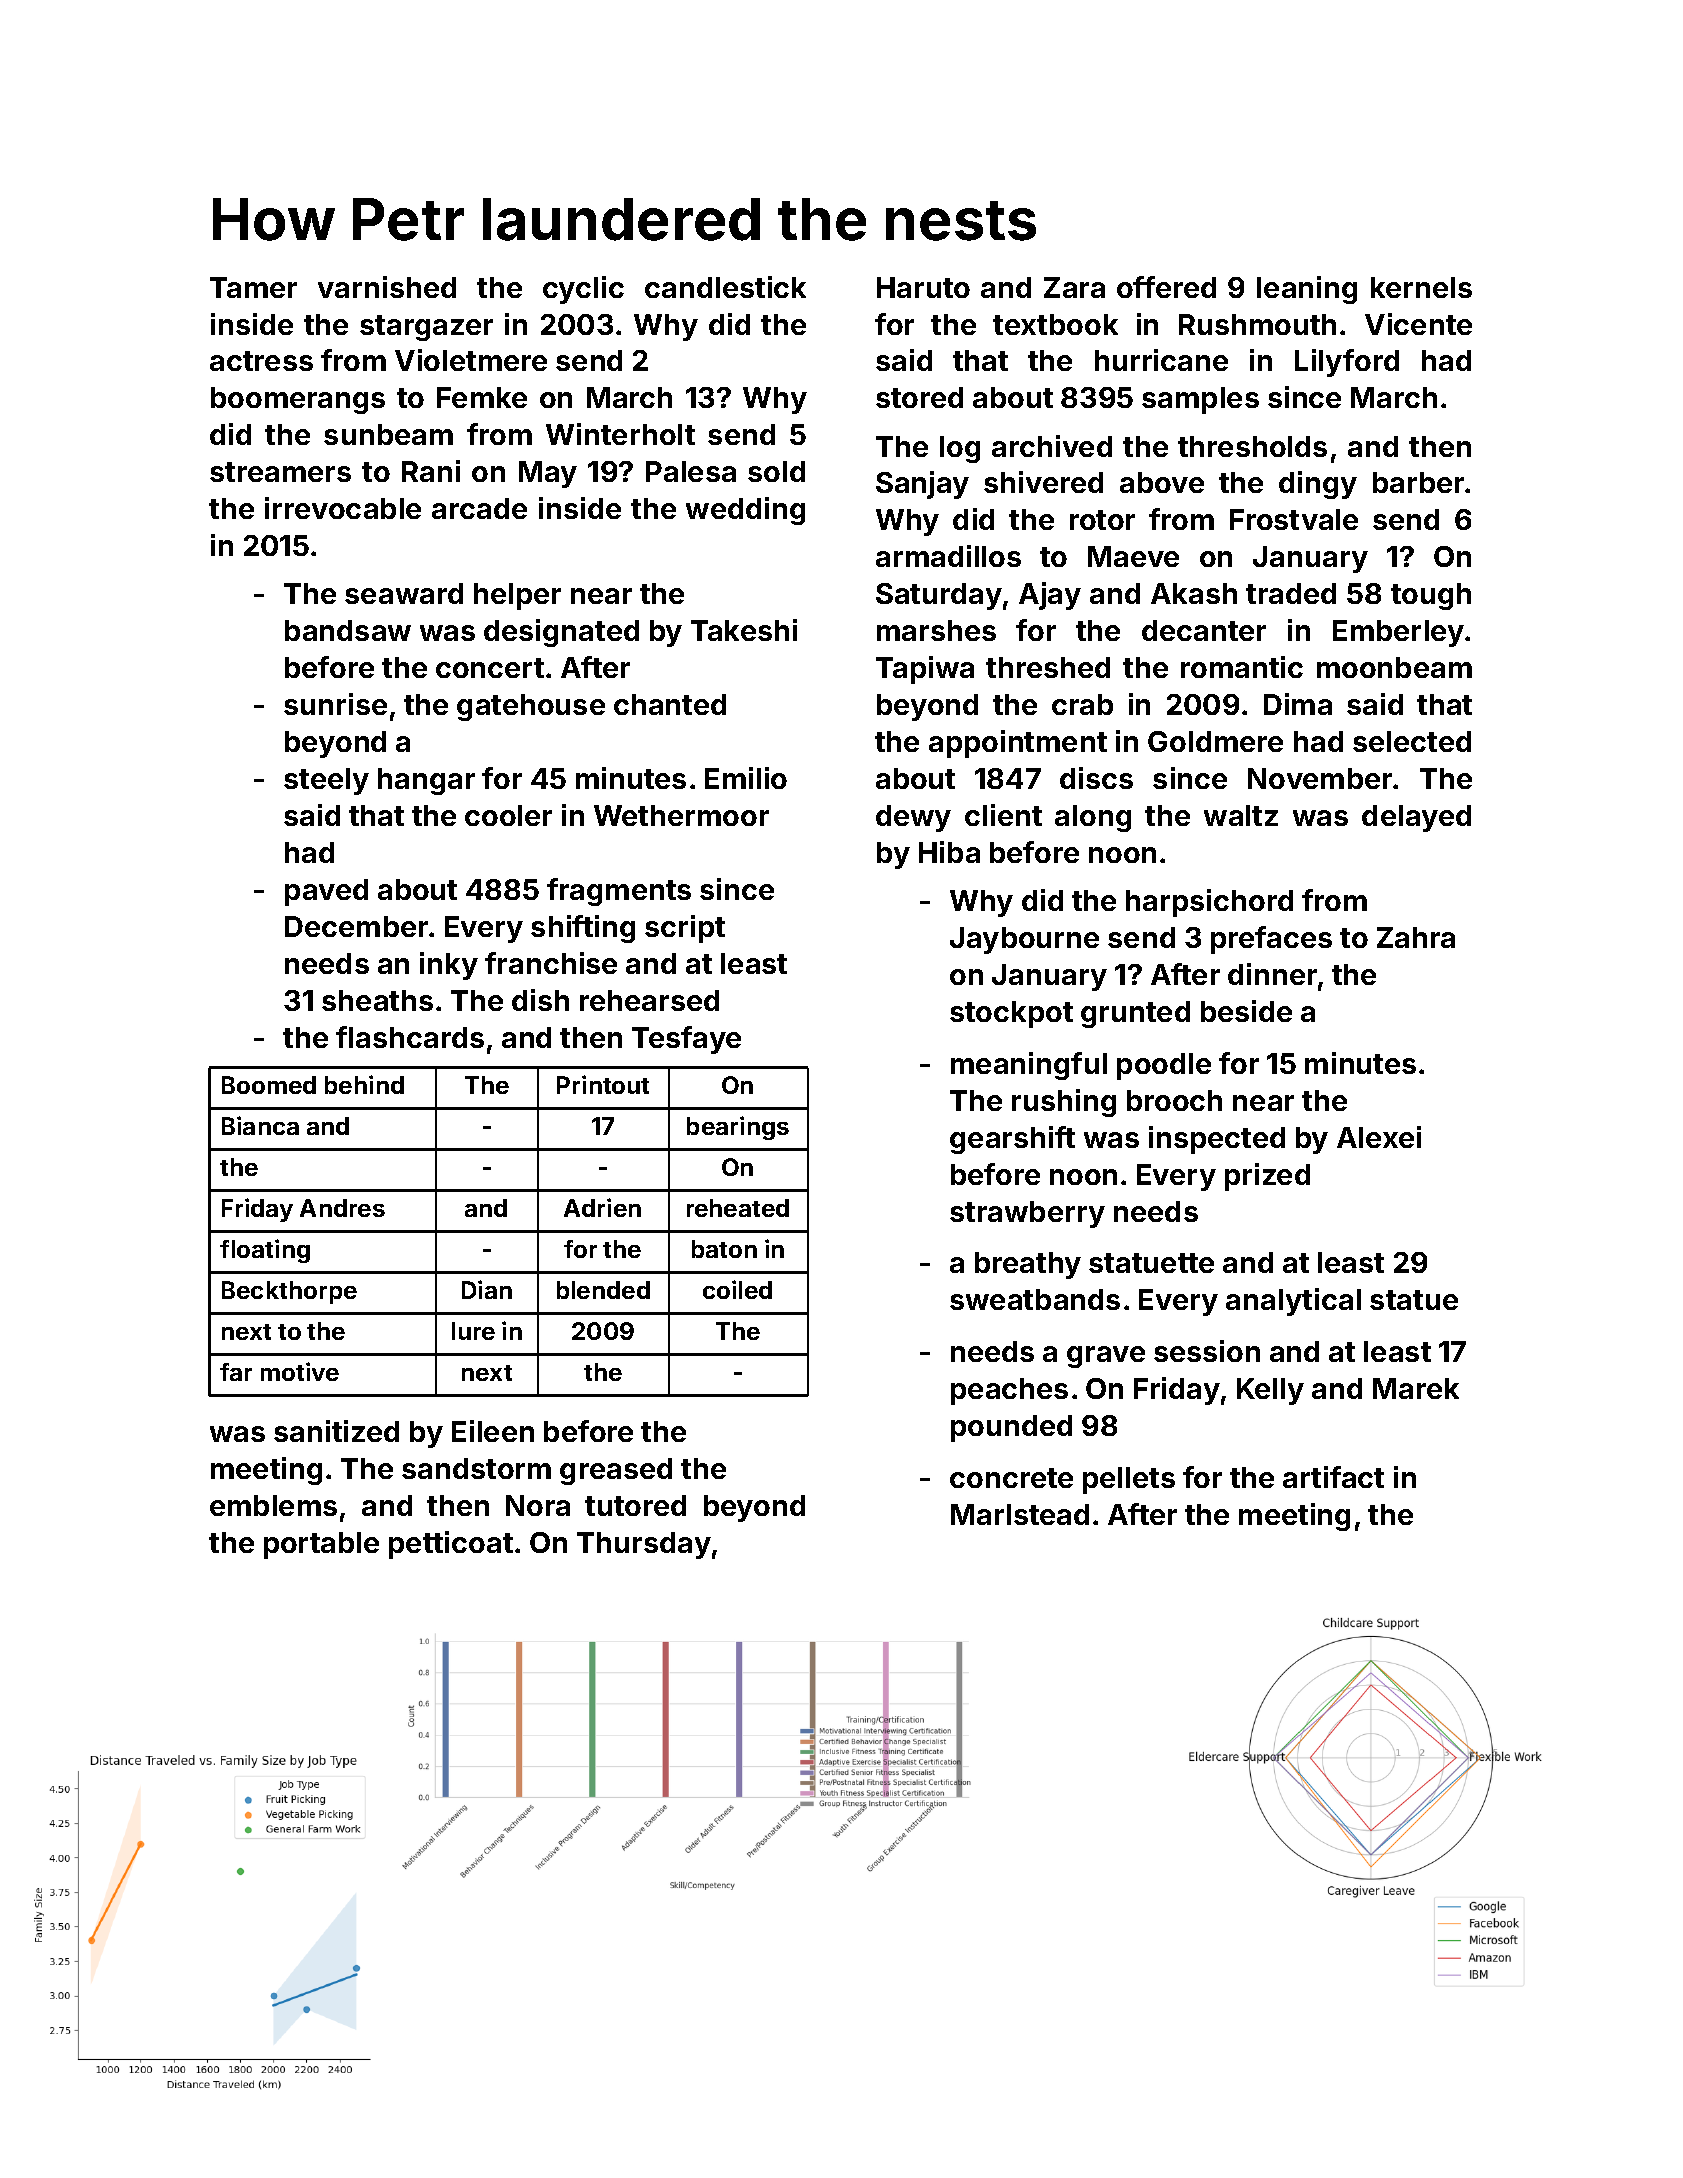 Image resolution: width=1683 pixels, height=2178 pixels. What do you see at coordinates (493, 1431) in the document?
I see `Eileen` at bounding box center [493, 1431].
